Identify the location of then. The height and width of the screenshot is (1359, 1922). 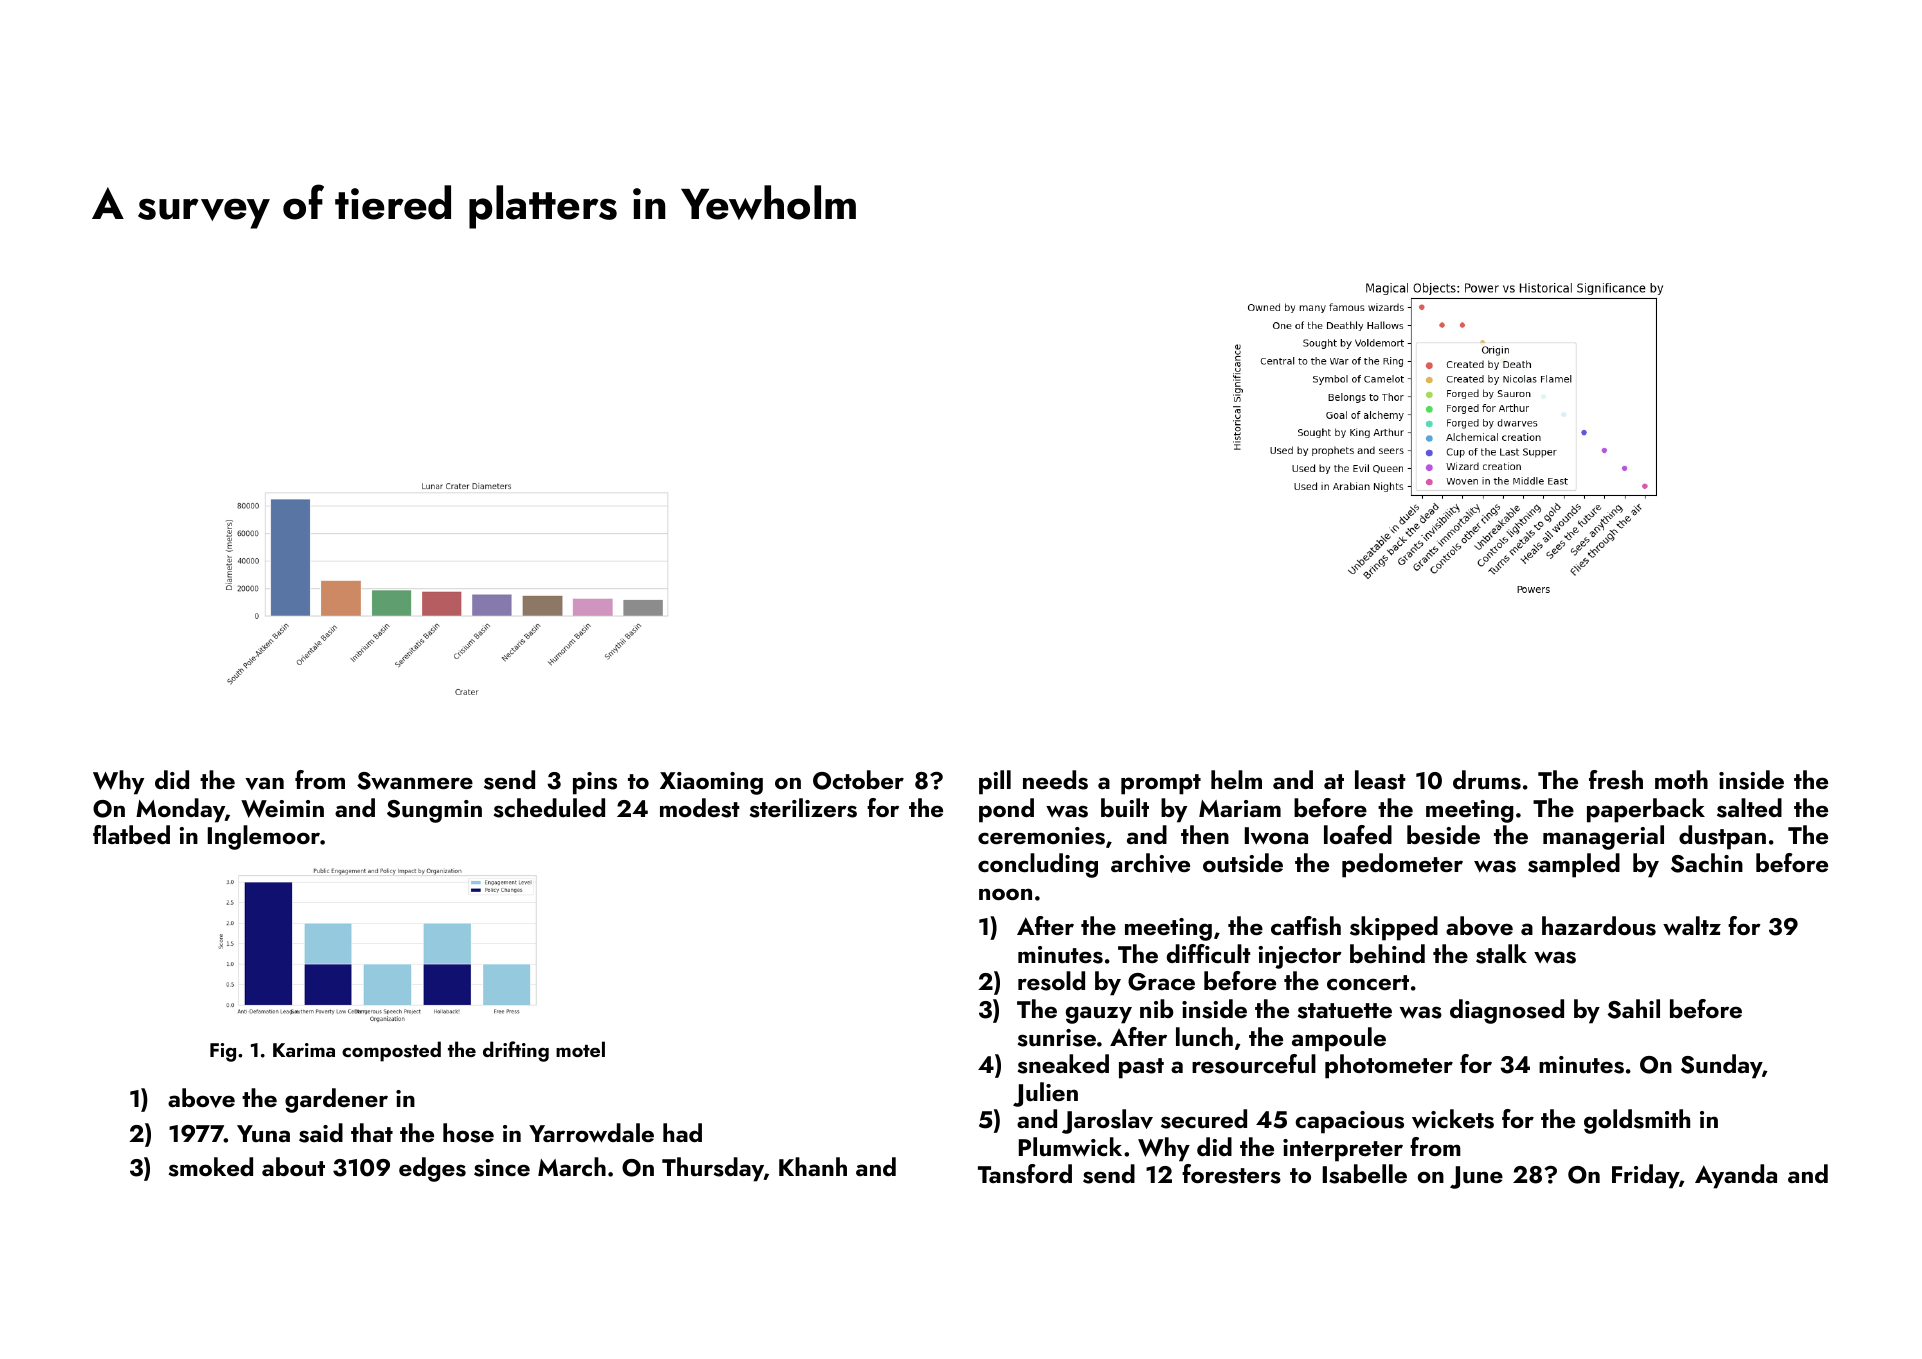
(1205, 834).
